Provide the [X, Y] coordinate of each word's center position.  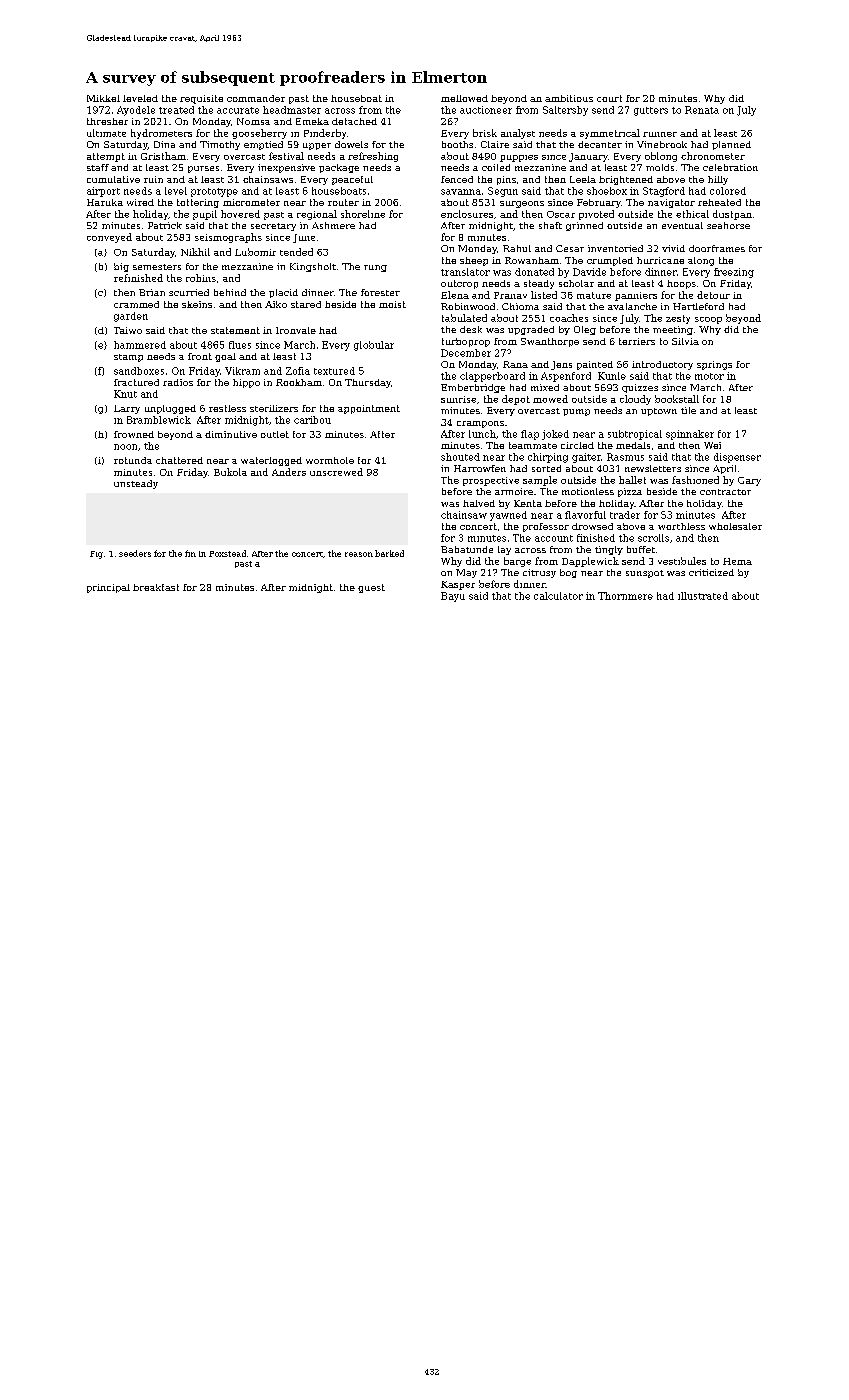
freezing [734, 273]
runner [660, 134]
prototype [214, 192]
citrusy [539, 573]
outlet [275, 434]
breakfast [156, 587]
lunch [482, 434]
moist [392, 304]
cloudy [635, 400]
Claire [495, 144]
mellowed [464, 98]
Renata [702, 110]
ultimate [106, 133]
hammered [140, 345]
